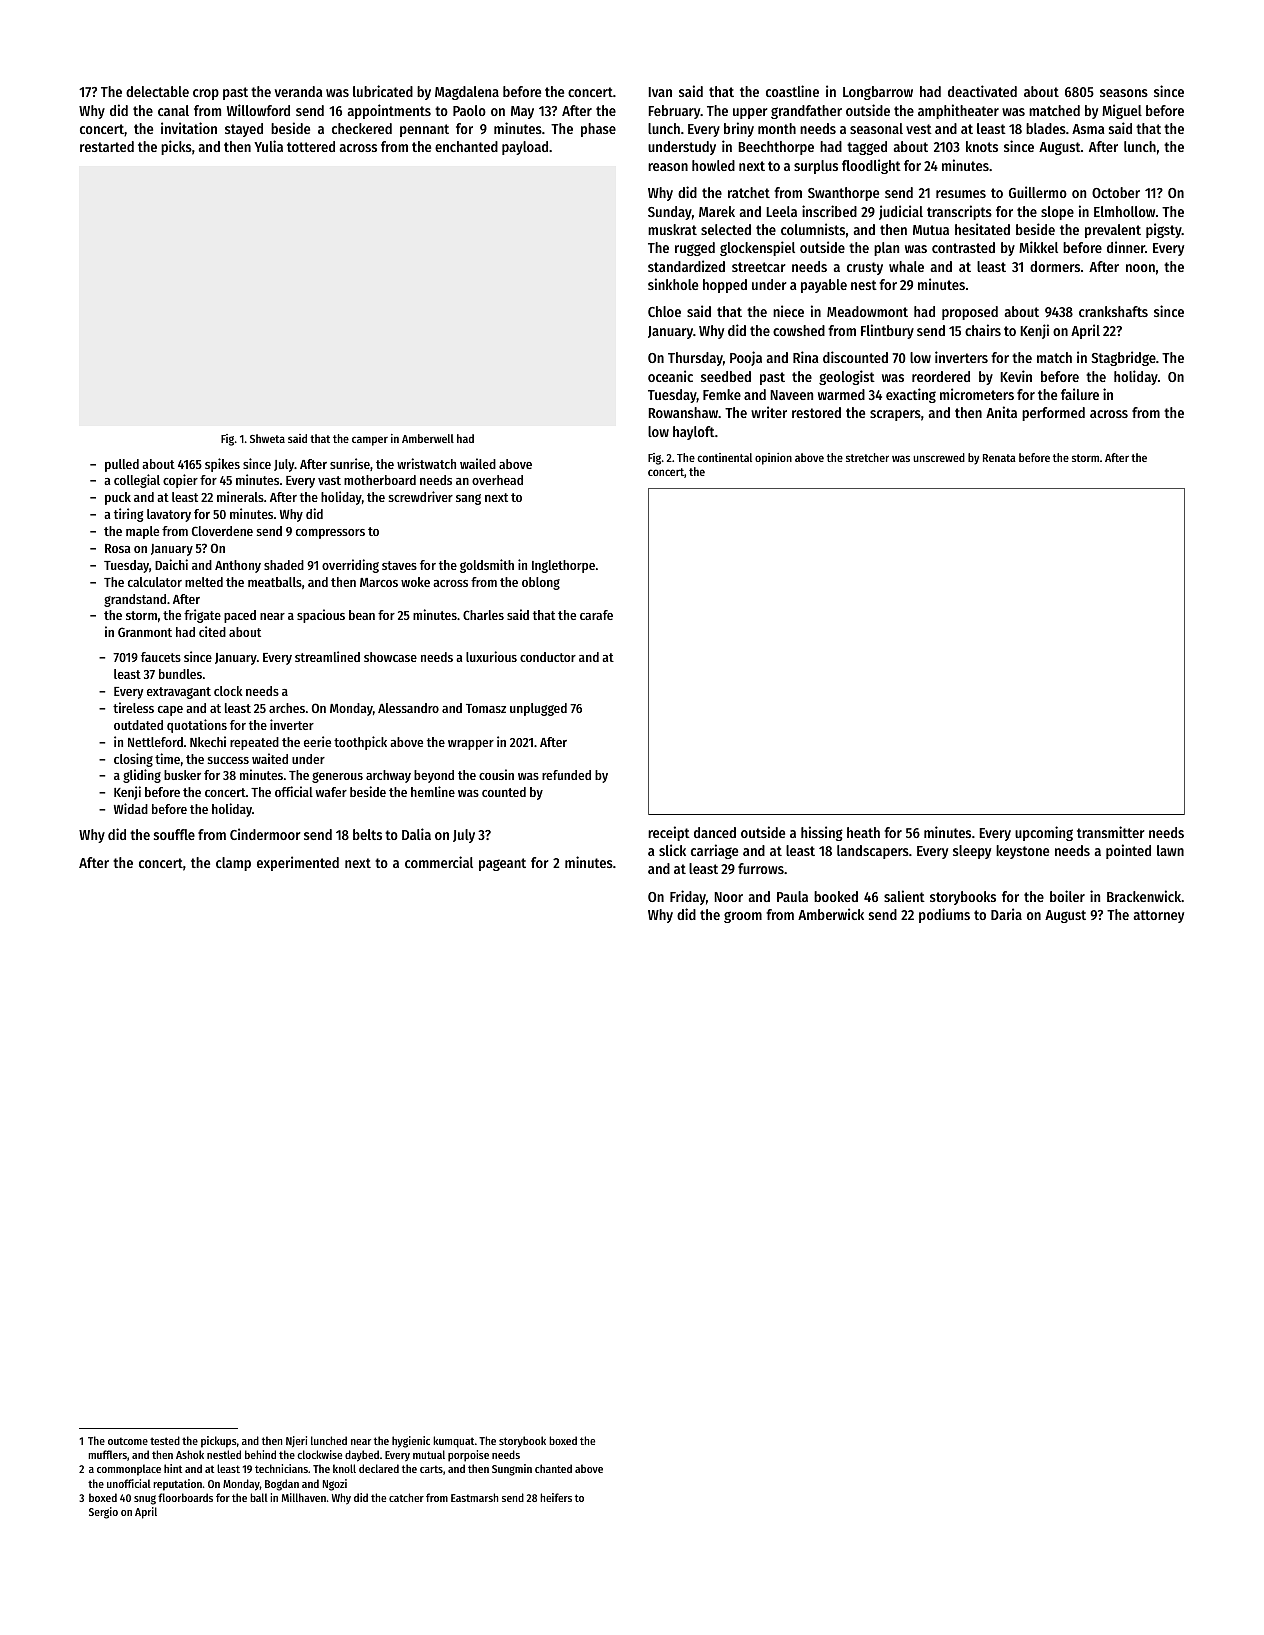  I want to click on overriding, so click(350, 566).
